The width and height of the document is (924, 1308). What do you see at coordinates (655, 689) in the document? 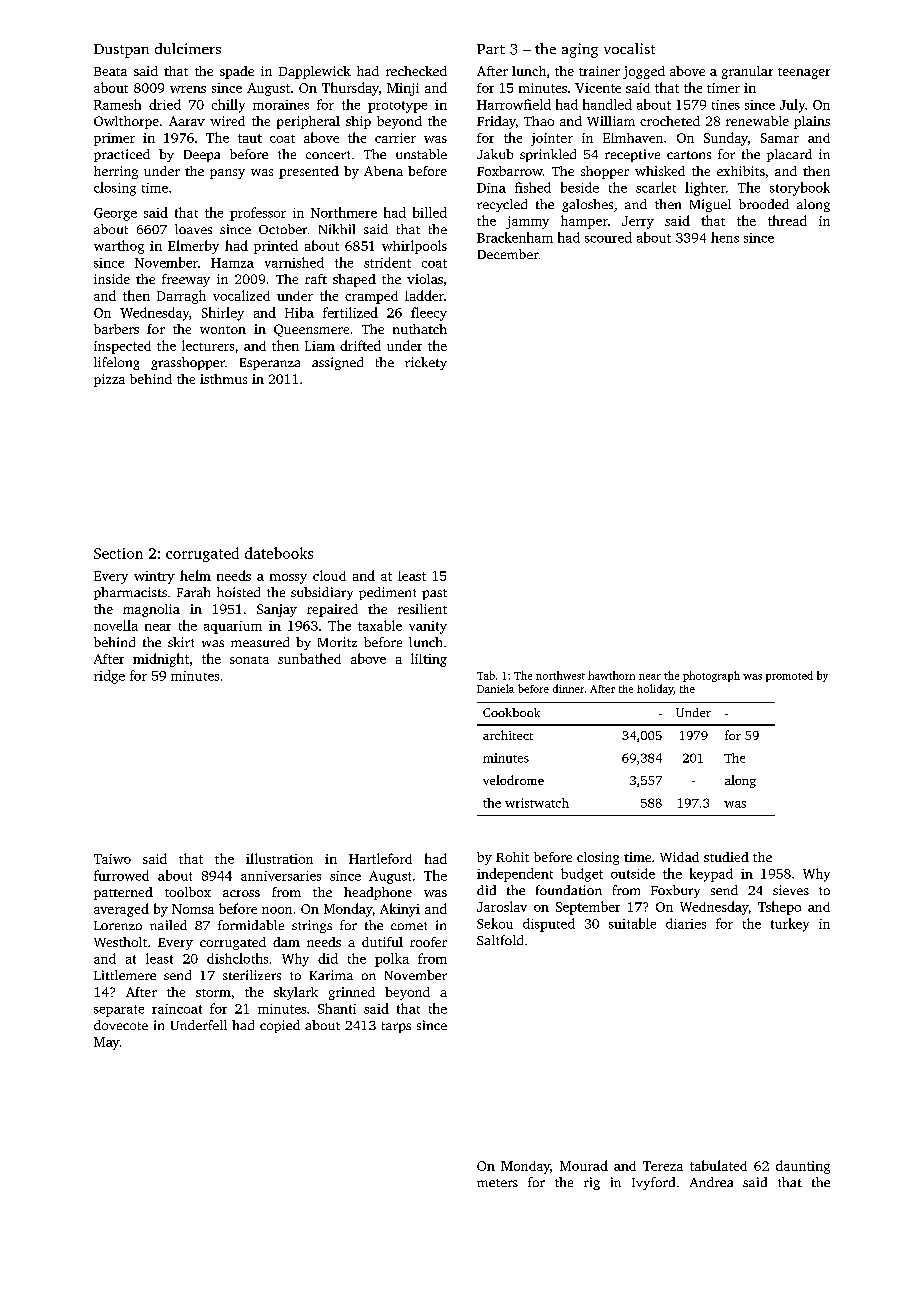
I see `holiday` at bounding box center [655, 689].
